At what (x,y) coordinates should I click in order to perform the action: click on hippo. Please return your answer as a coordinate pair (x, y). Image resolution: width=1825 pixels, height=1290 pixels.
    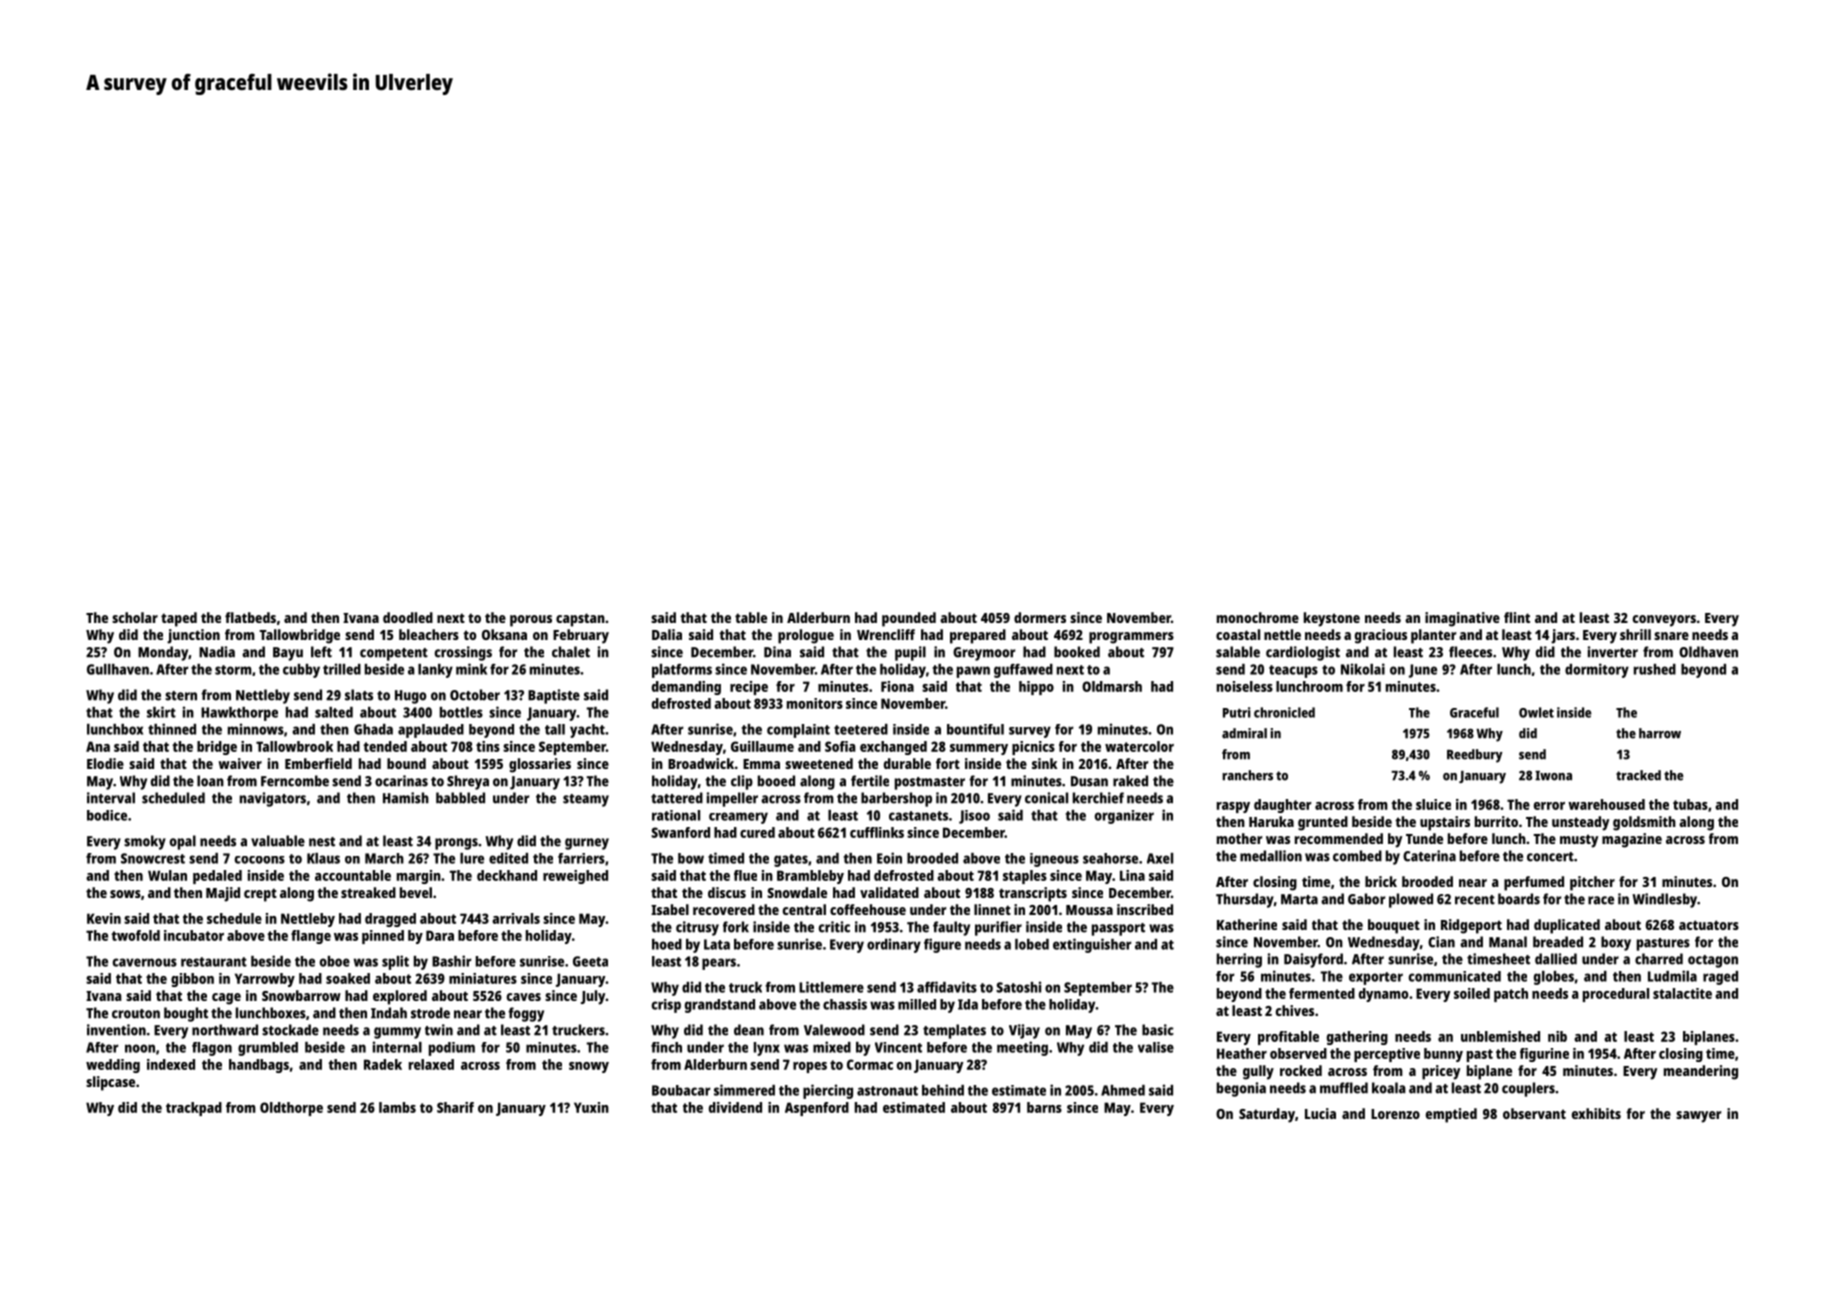
    Looking at the image, I should click on (1036, 688).
